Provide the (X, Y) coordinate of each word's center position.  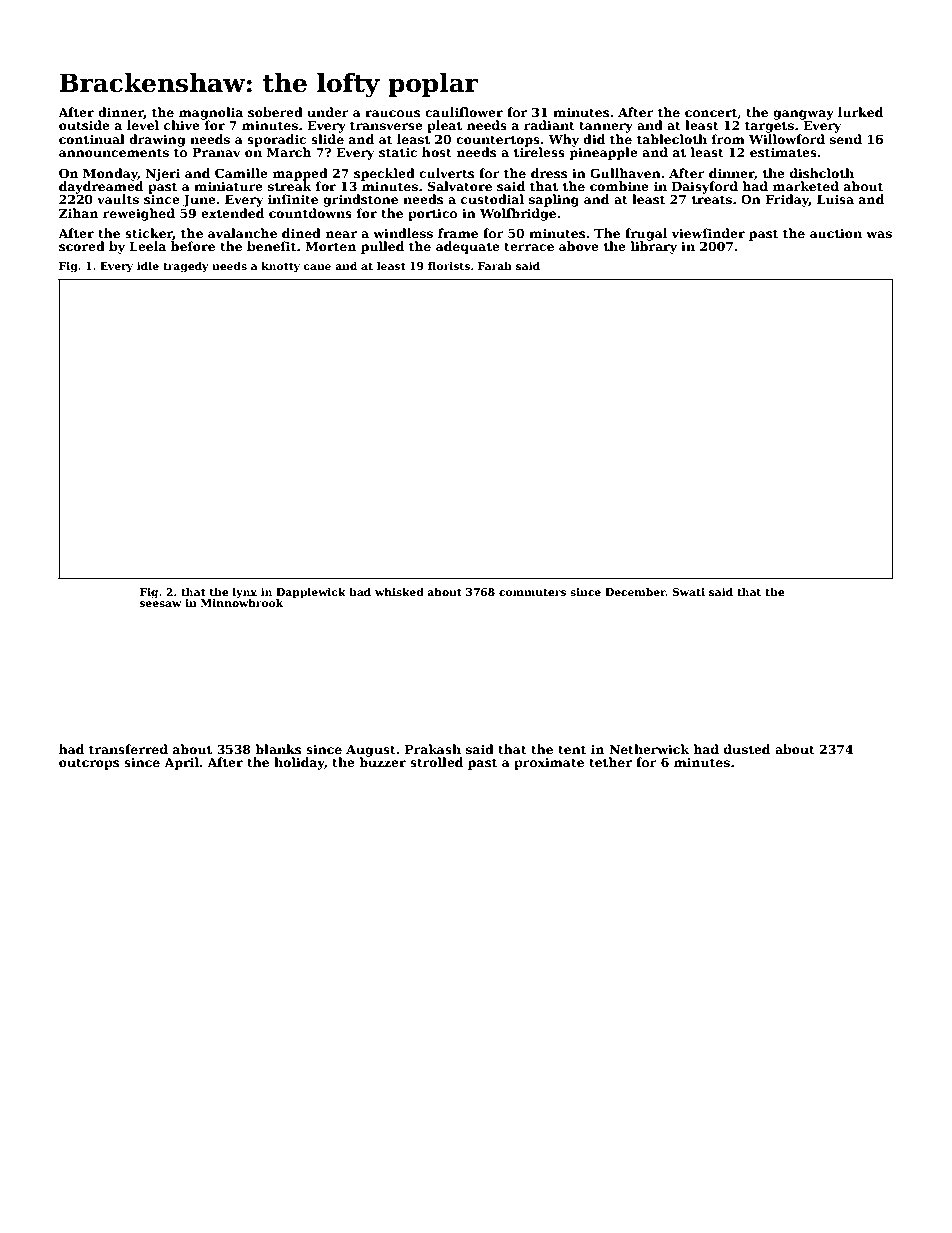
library (654, 247)
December (635, 592)
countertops (498, 141)
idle (148, 266)
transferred (128, 749)
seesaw (160, 604)
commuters (532, 592)
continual (92, 139)
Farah (495, 266)
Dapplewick (311, 593)
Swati (688, 592)
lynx (245, 593)
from (728, 139)
